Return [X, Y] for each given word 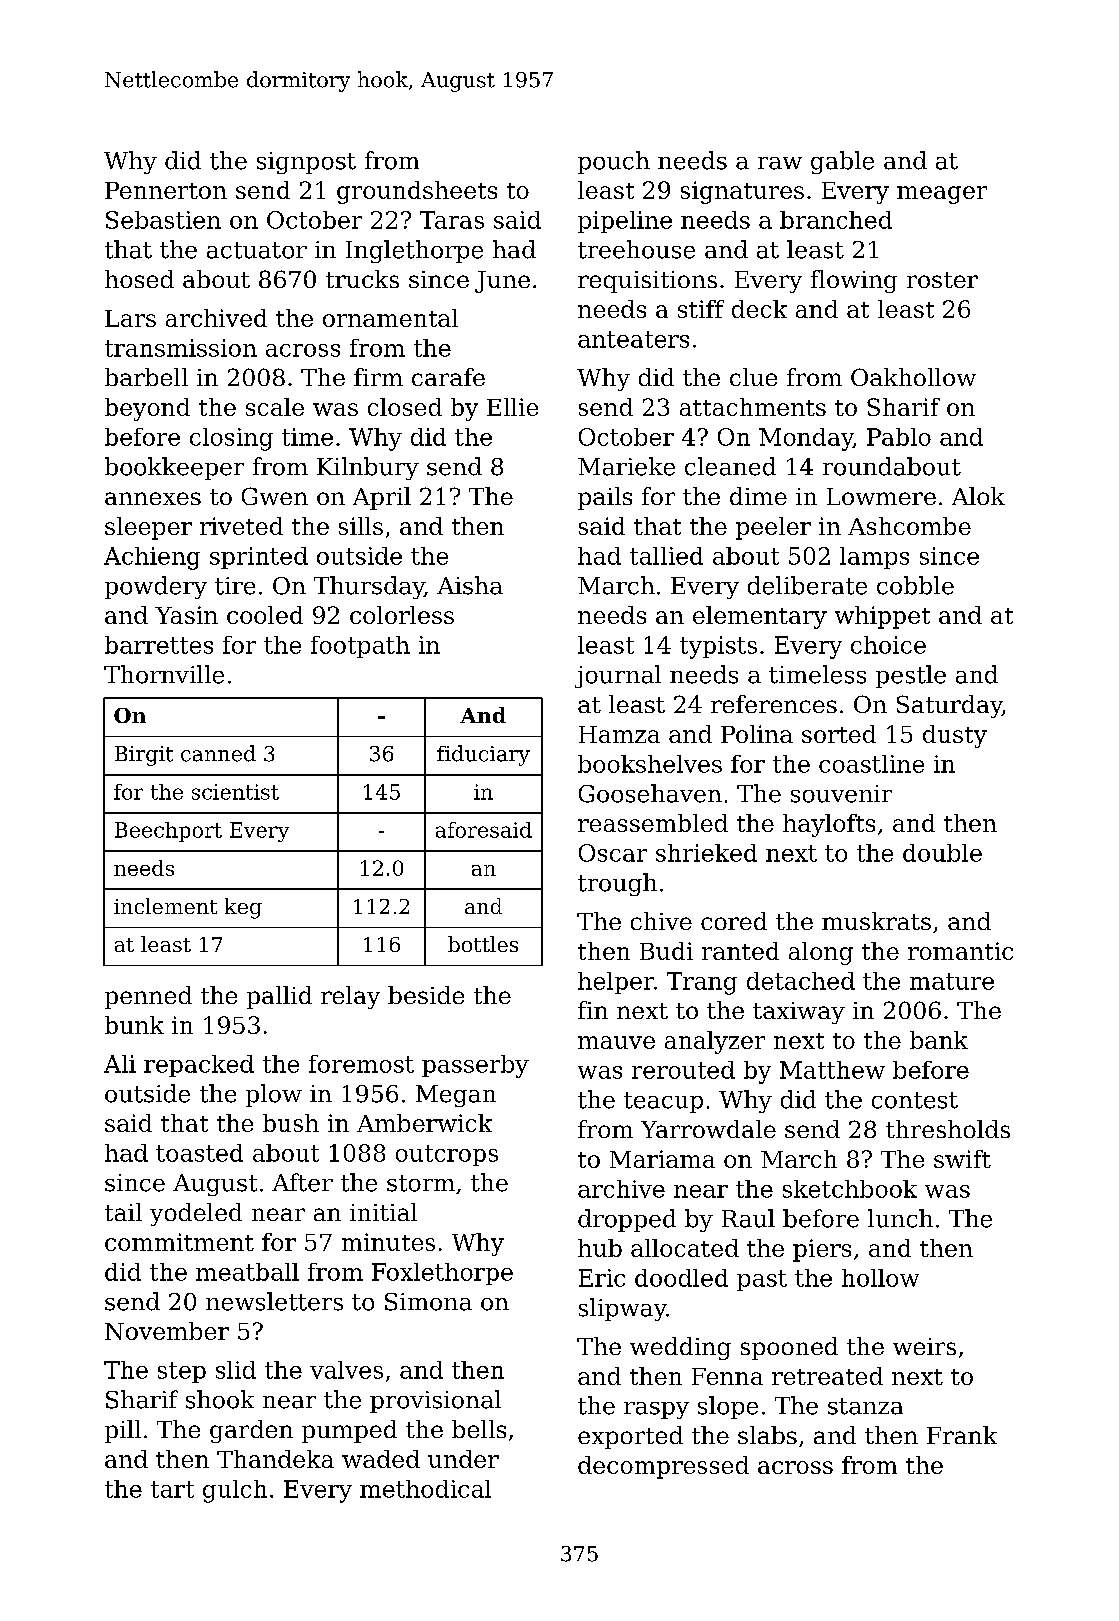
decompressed [663, 1467]
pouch [614, 162]
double [942, 853]
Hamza [619, 734]
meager [942, 195]
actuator [257, 250]
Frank [962, 1435]
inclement [165, 906]
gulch [235, 1491]
